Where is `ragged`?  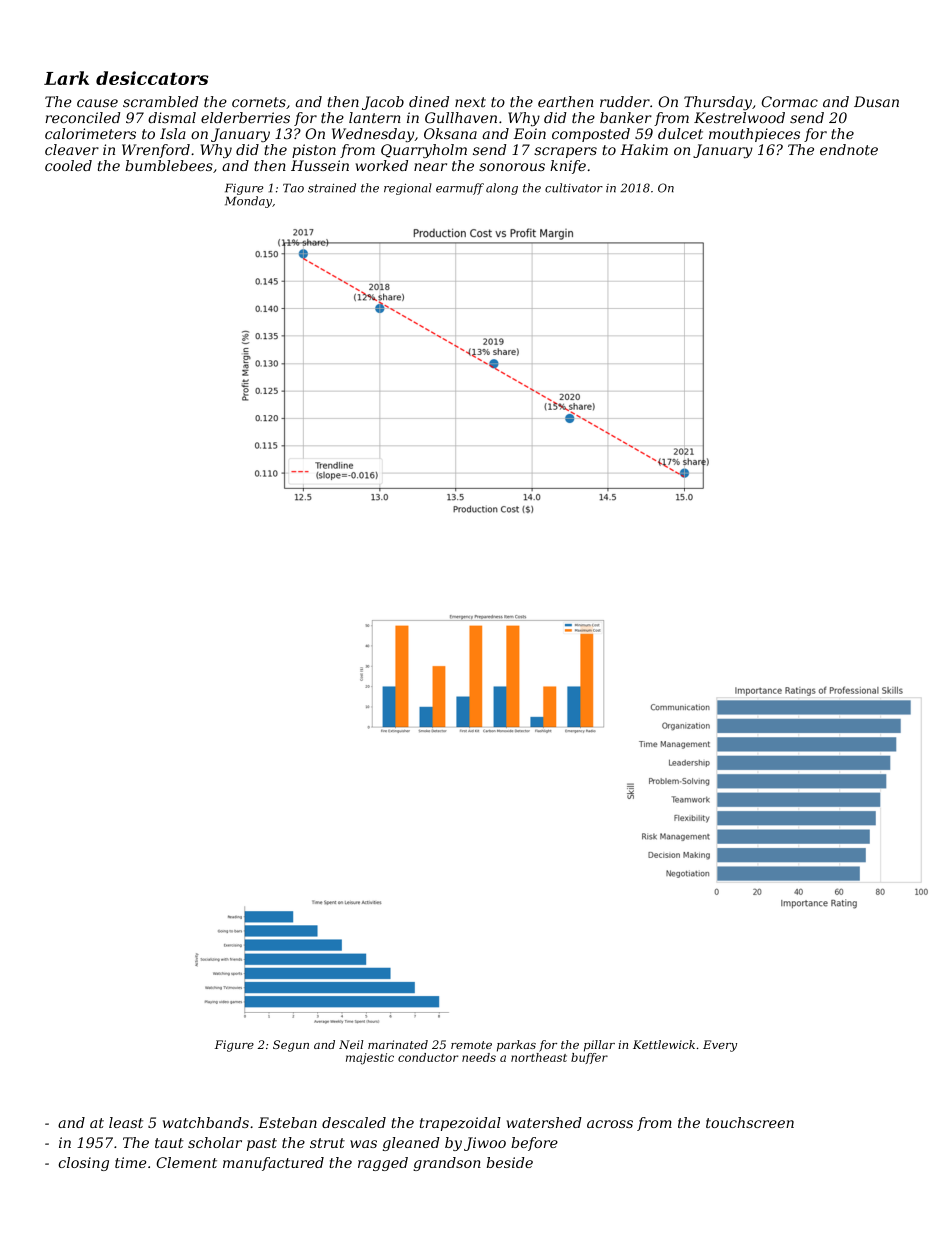 ragged is located at coordinates (383, 1164).
